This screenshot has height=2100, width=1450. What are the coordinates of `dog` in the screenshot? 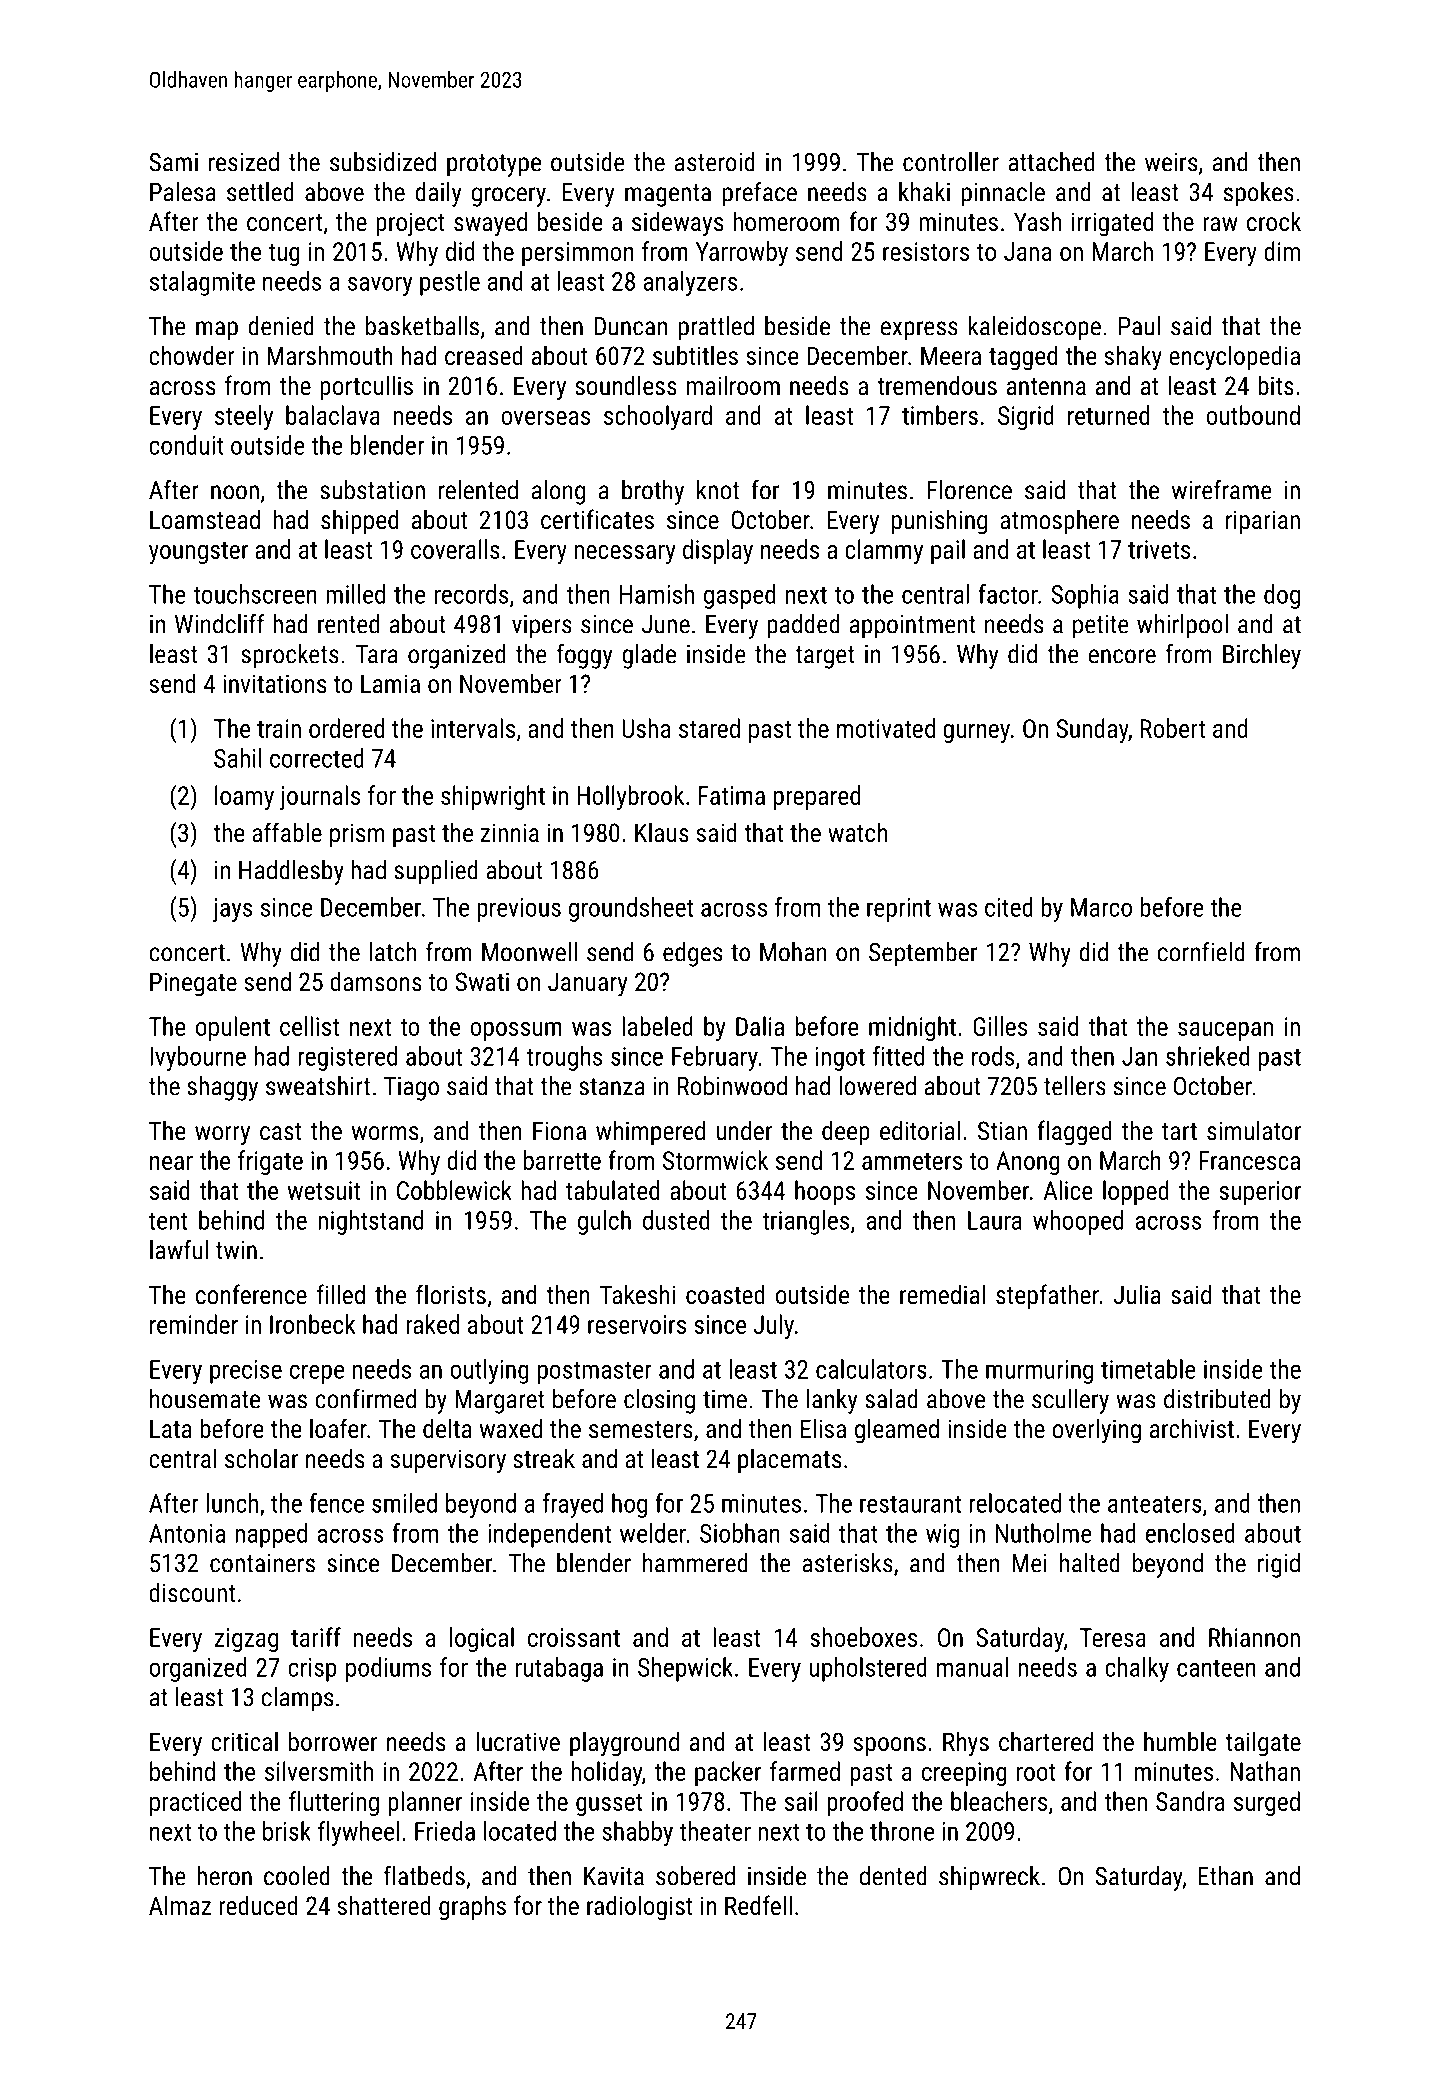 It's located at (1282, 596).
